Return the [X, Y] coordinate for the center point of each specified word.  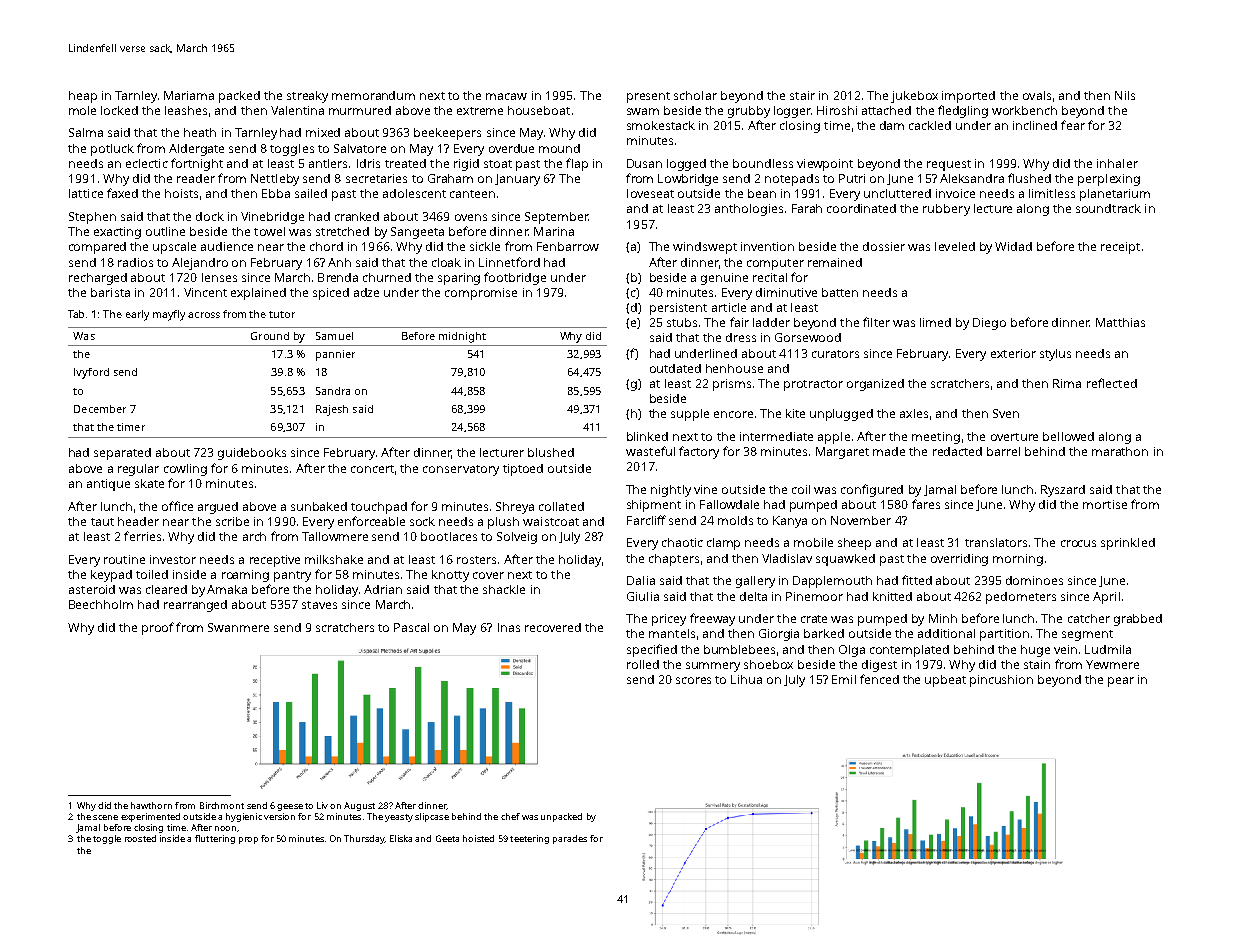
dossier [884, 246]
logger [792, 112]
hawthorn [151, 805]
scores [693, 680]
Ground [270, 336]
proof [158, 628]
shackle [504, 589]
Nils [1125, 95]
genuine [724, 279]
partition [1004, 635]
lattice [86, 193]
